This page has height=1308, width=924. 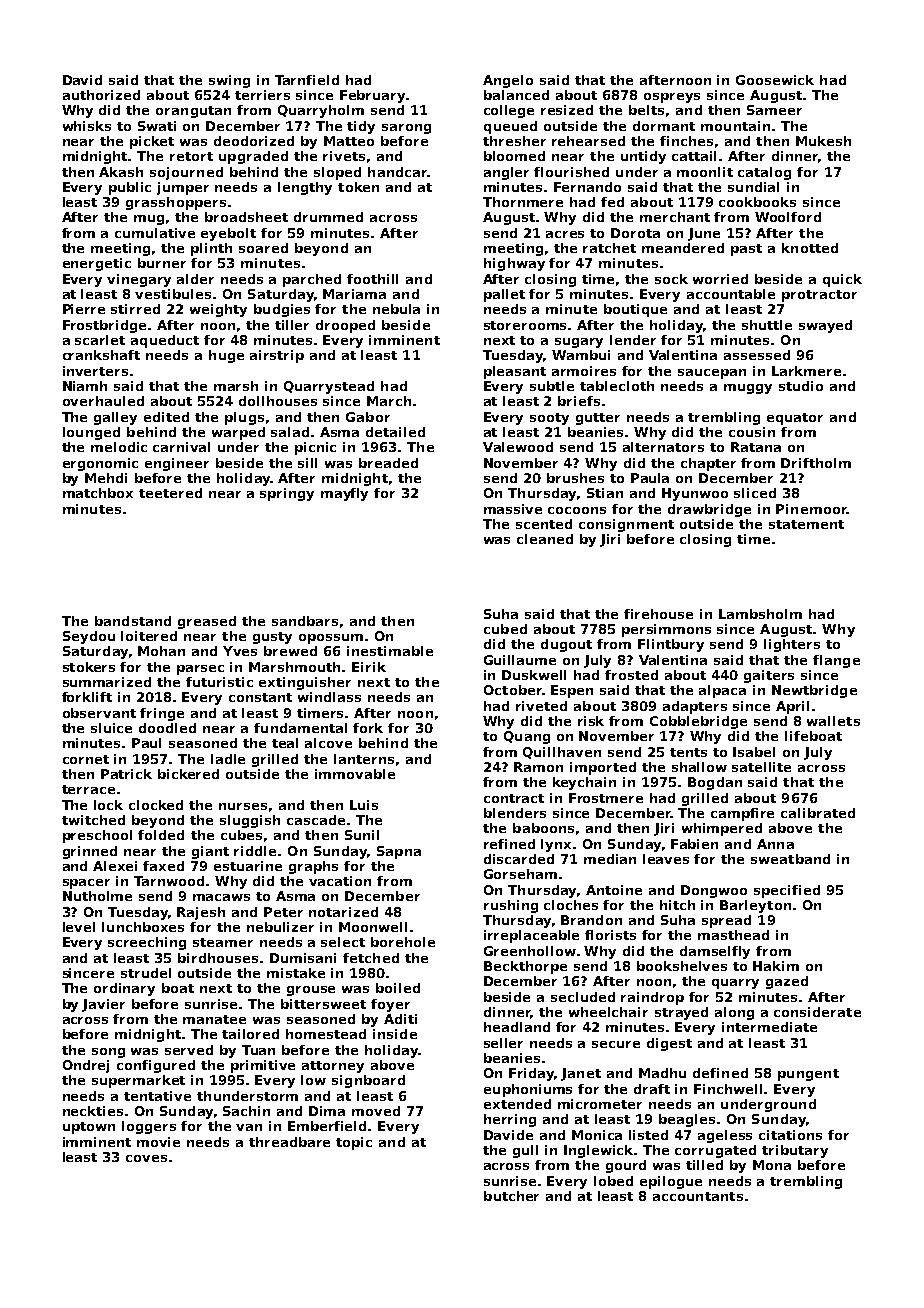 What do you see at coordinates (406, 129) in the page?
I see `sarong` at bounding box center [406, 129].
